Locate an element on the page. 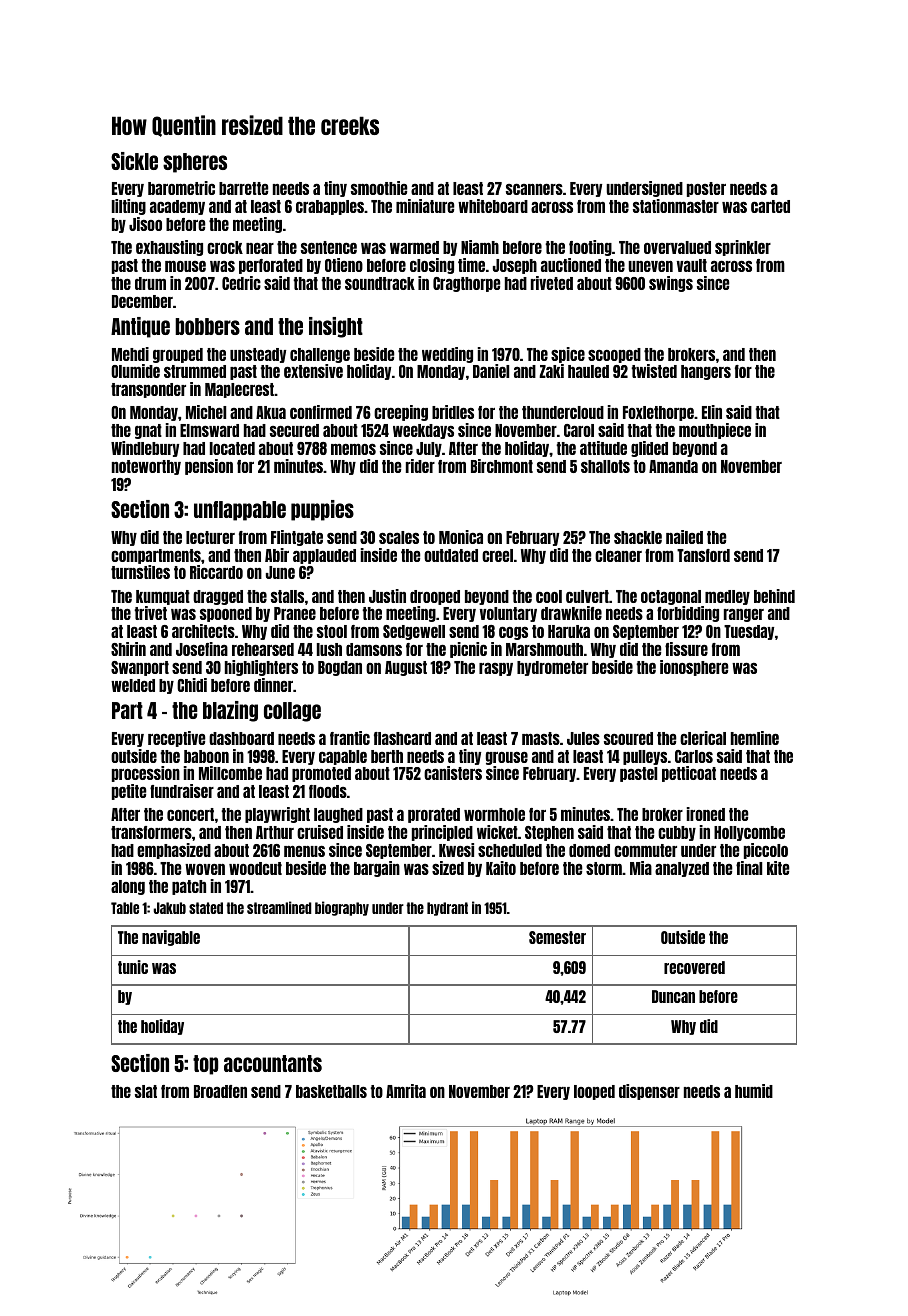 The height and width of the document is (1316, 908). Hollycombe is located at coordinates (749, 833).
